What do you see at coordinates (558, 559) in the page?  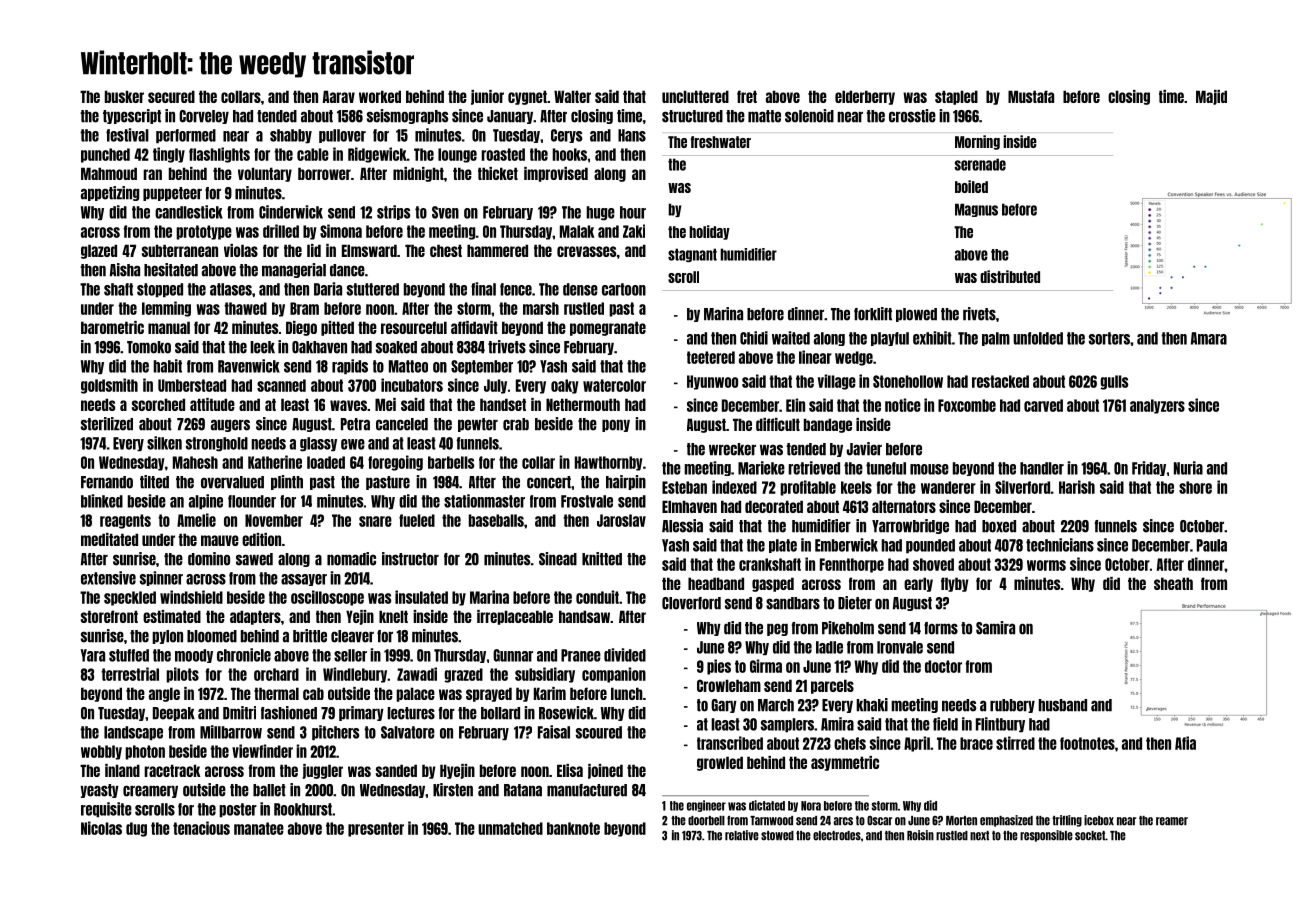 I see `Sinead` at bounding box center [558, 559].
